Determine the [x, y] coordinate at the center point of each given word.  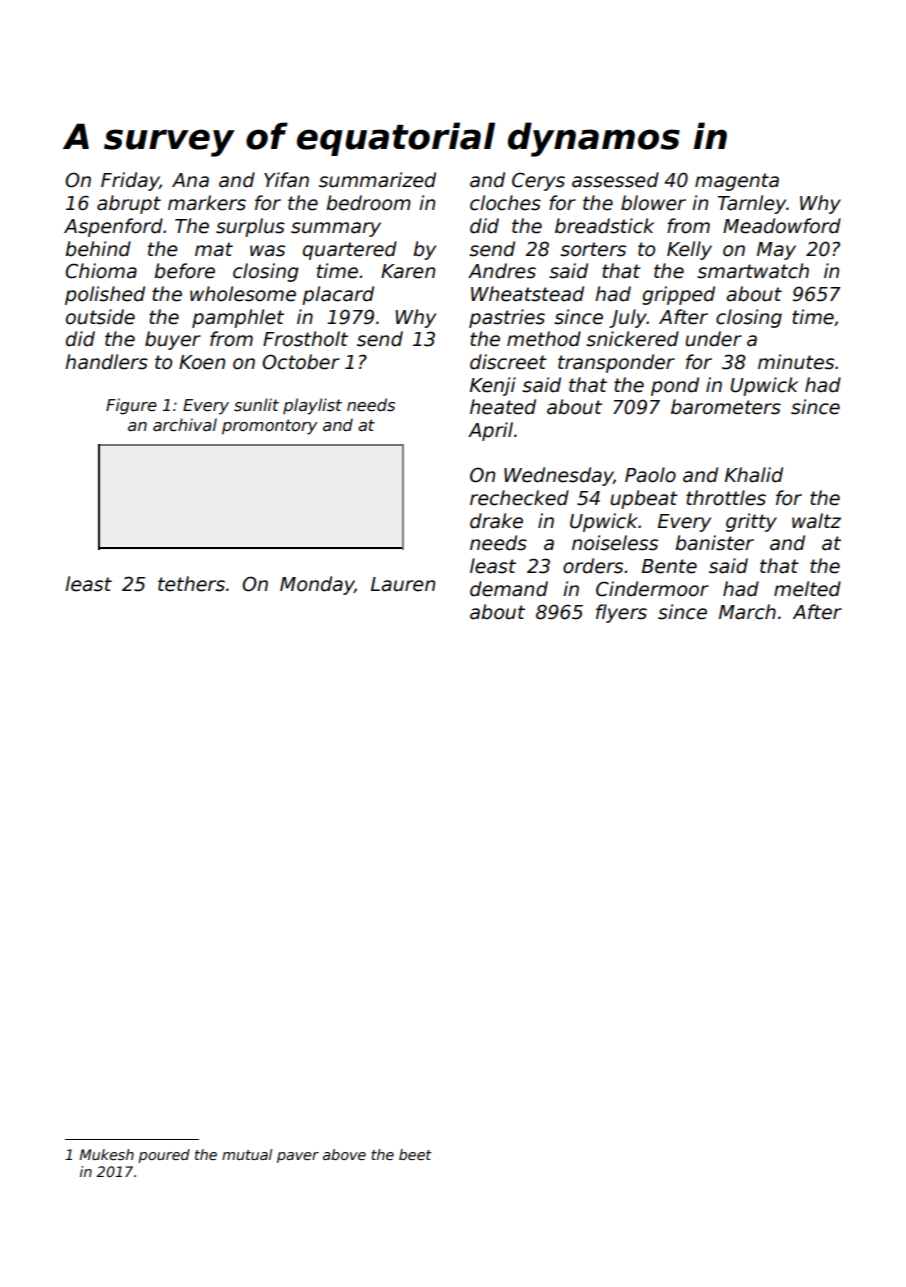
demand [509, 589]
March [747, 612]
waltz [816, 521]
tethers [191, 584]
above [344, 1154]
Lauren [403, 584]
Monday [317, 585]
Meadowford [782, 226]
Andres [502, 271]
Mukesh [106, 1154]
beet [415, 1154]
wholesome [243, 294]
